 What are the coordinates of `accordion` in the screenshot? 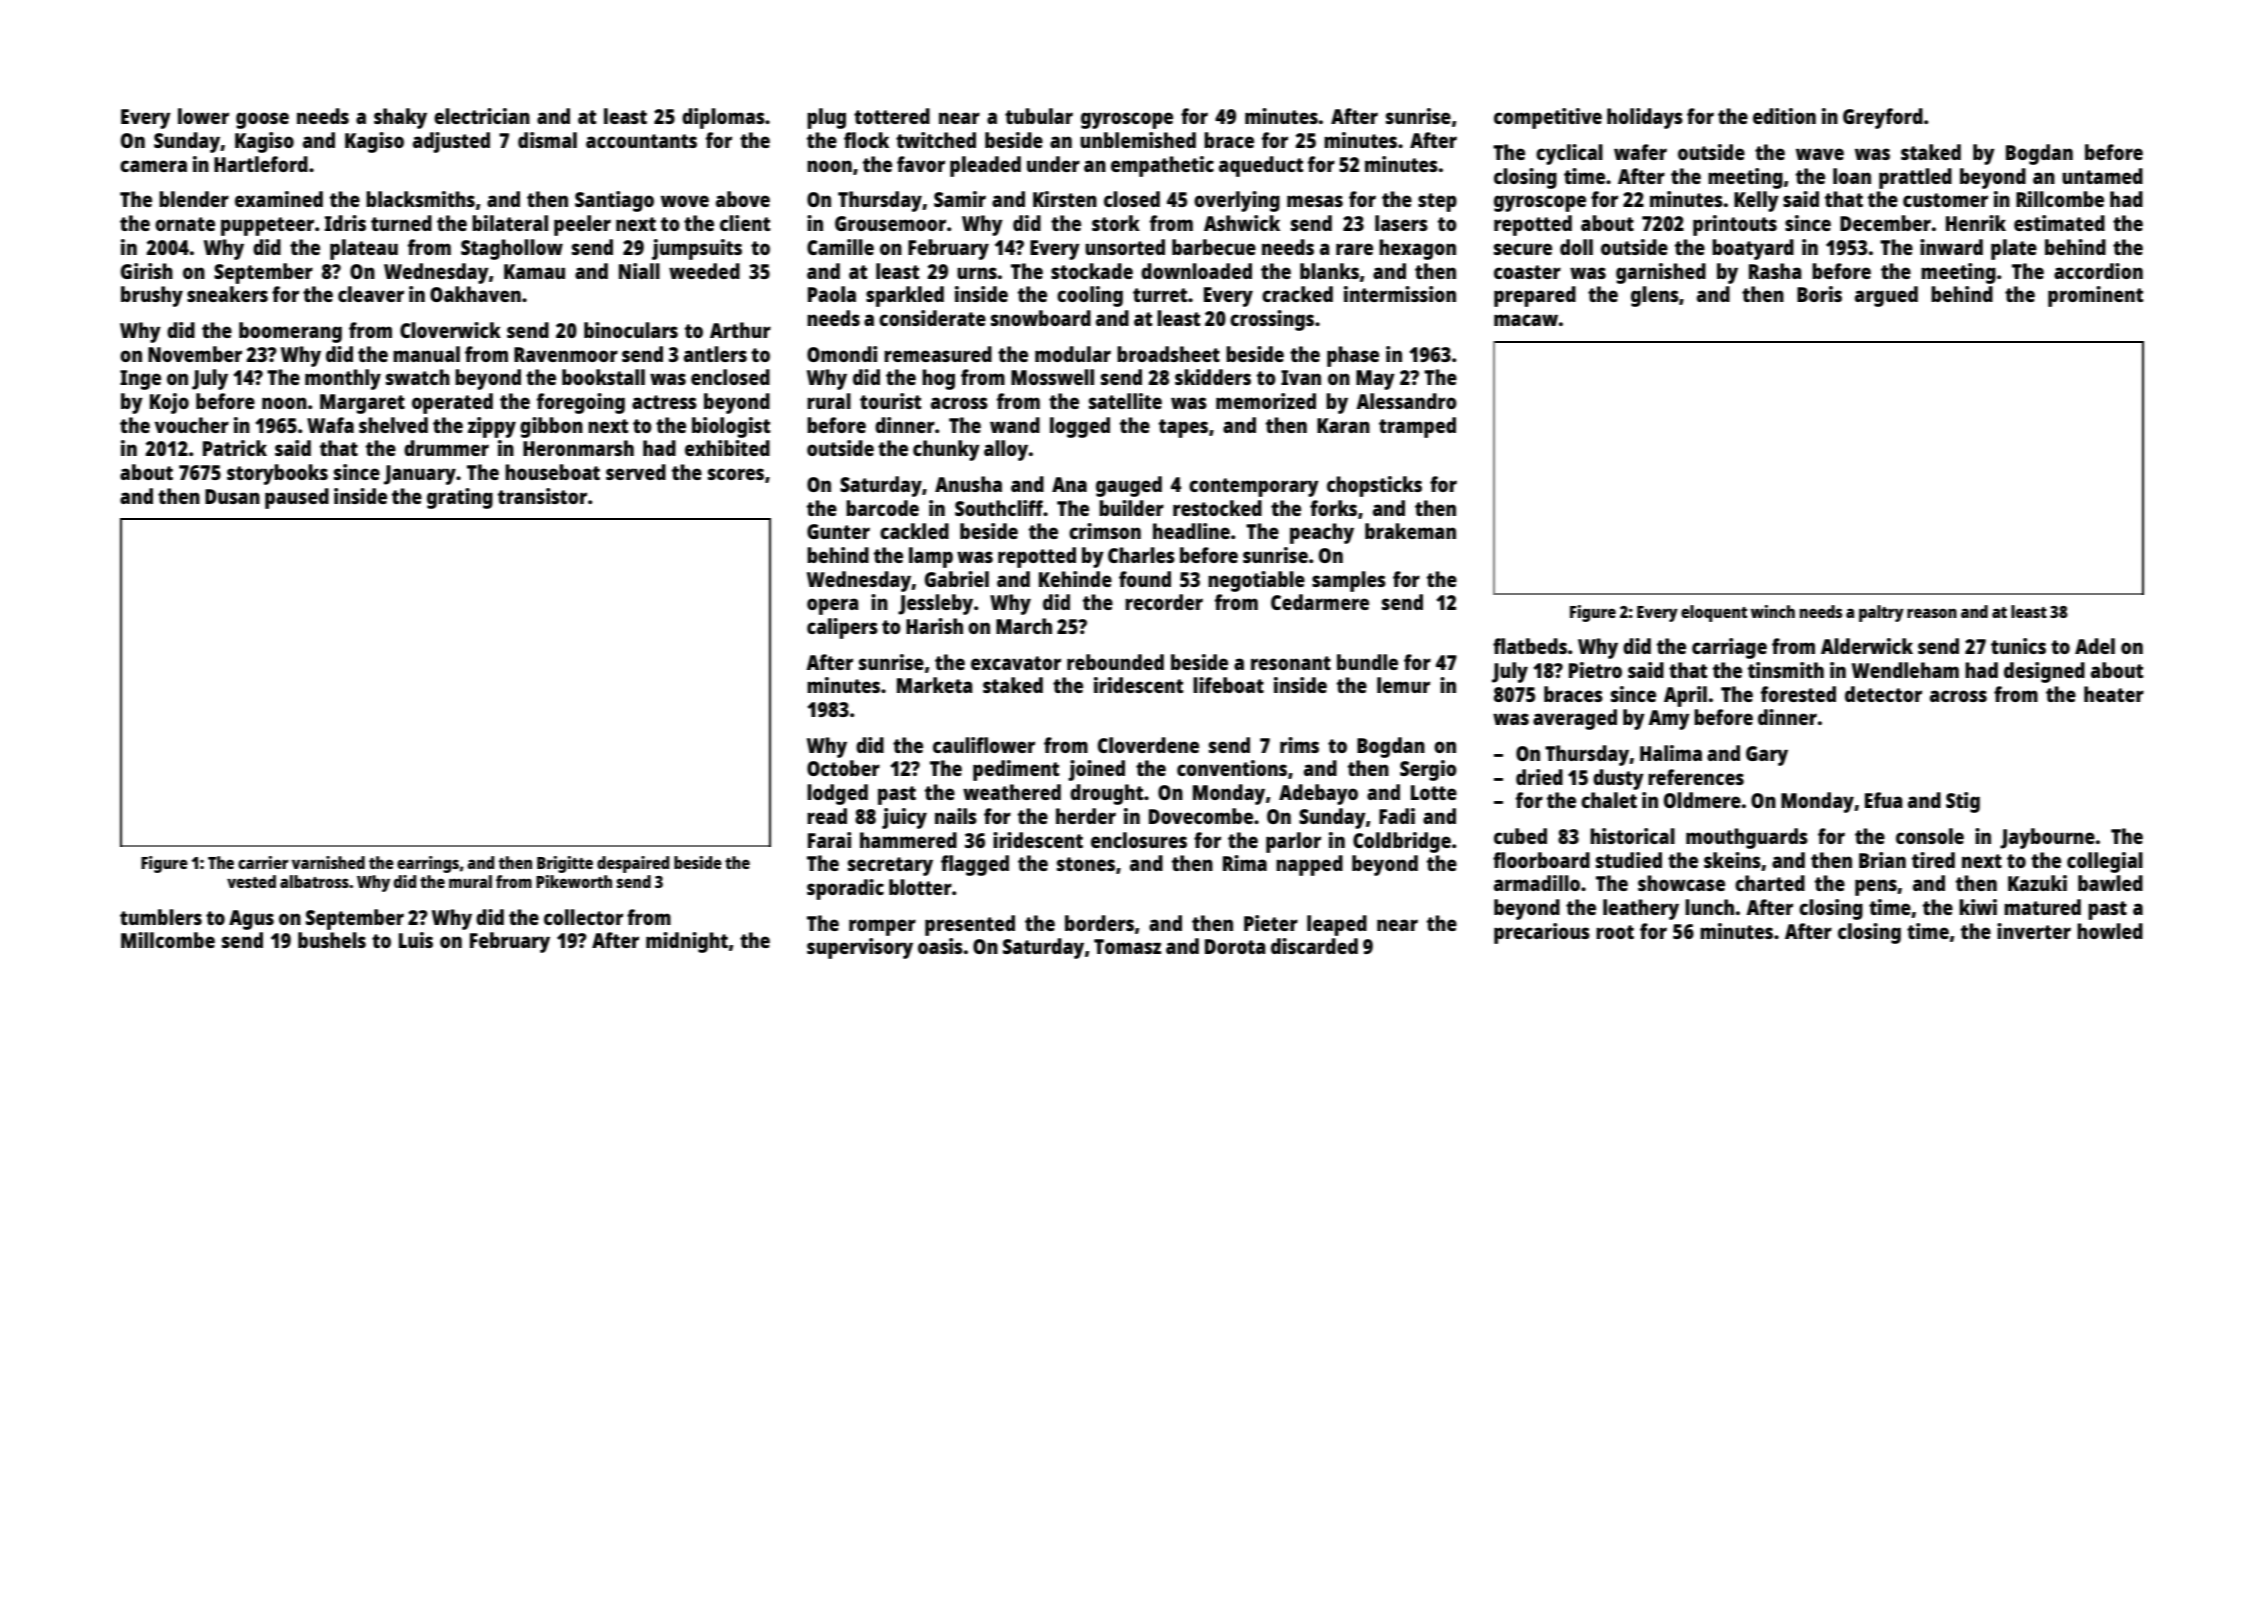 It's located at (2098, 271).
